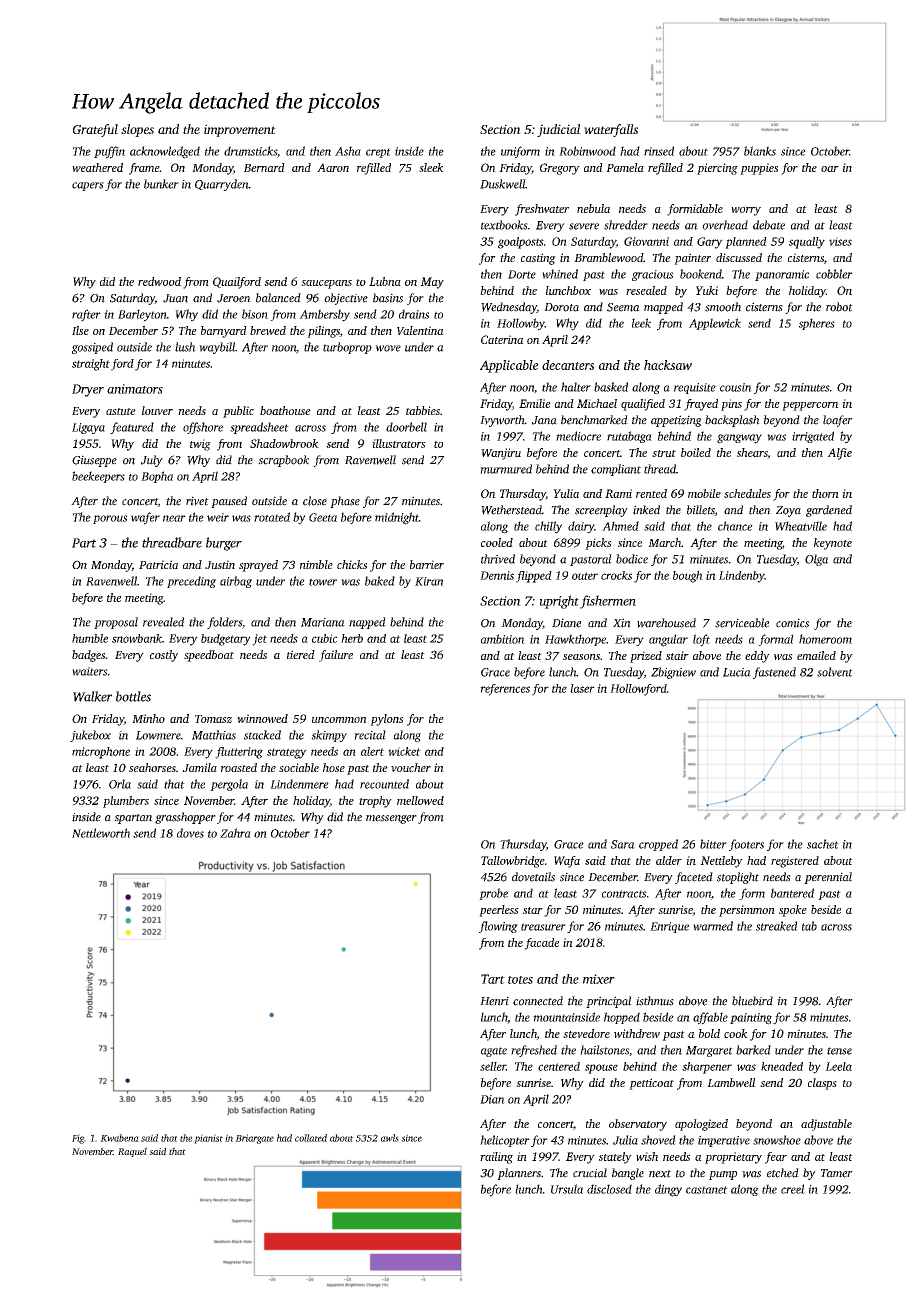 This document has width=924, height=1308. I want to click on mobile, so click(704, 493).
